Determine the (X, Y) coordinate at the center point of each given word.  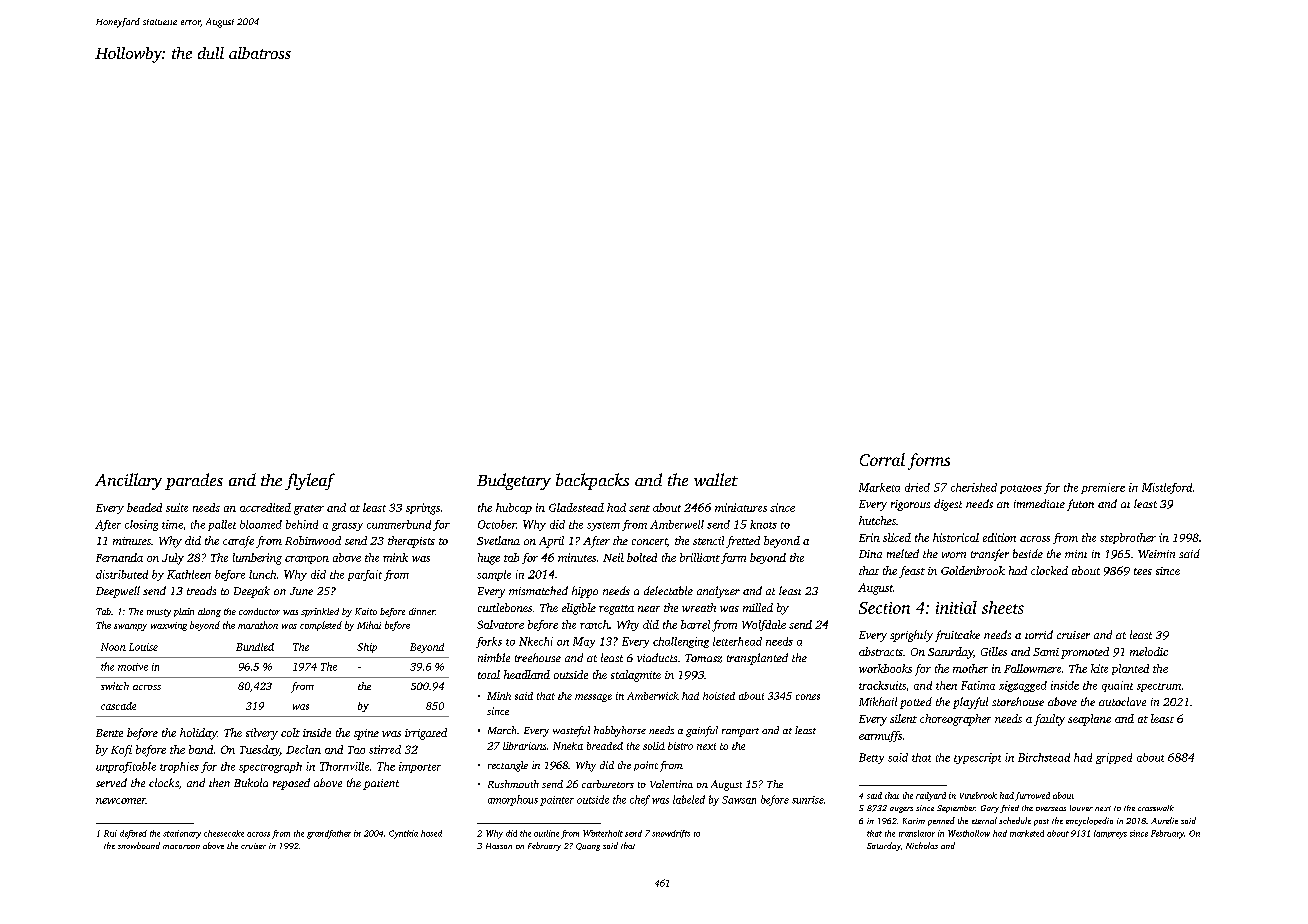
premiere (1103, 488)
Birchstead (1044, 757)
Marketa (879, 487)
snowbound (139, 845)
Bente (109, 733)
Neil (613, 557)
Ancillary (128, 481)
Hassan (499, 846)
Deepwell (118, 592)
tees (1143, 571)
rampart (740, 732)
